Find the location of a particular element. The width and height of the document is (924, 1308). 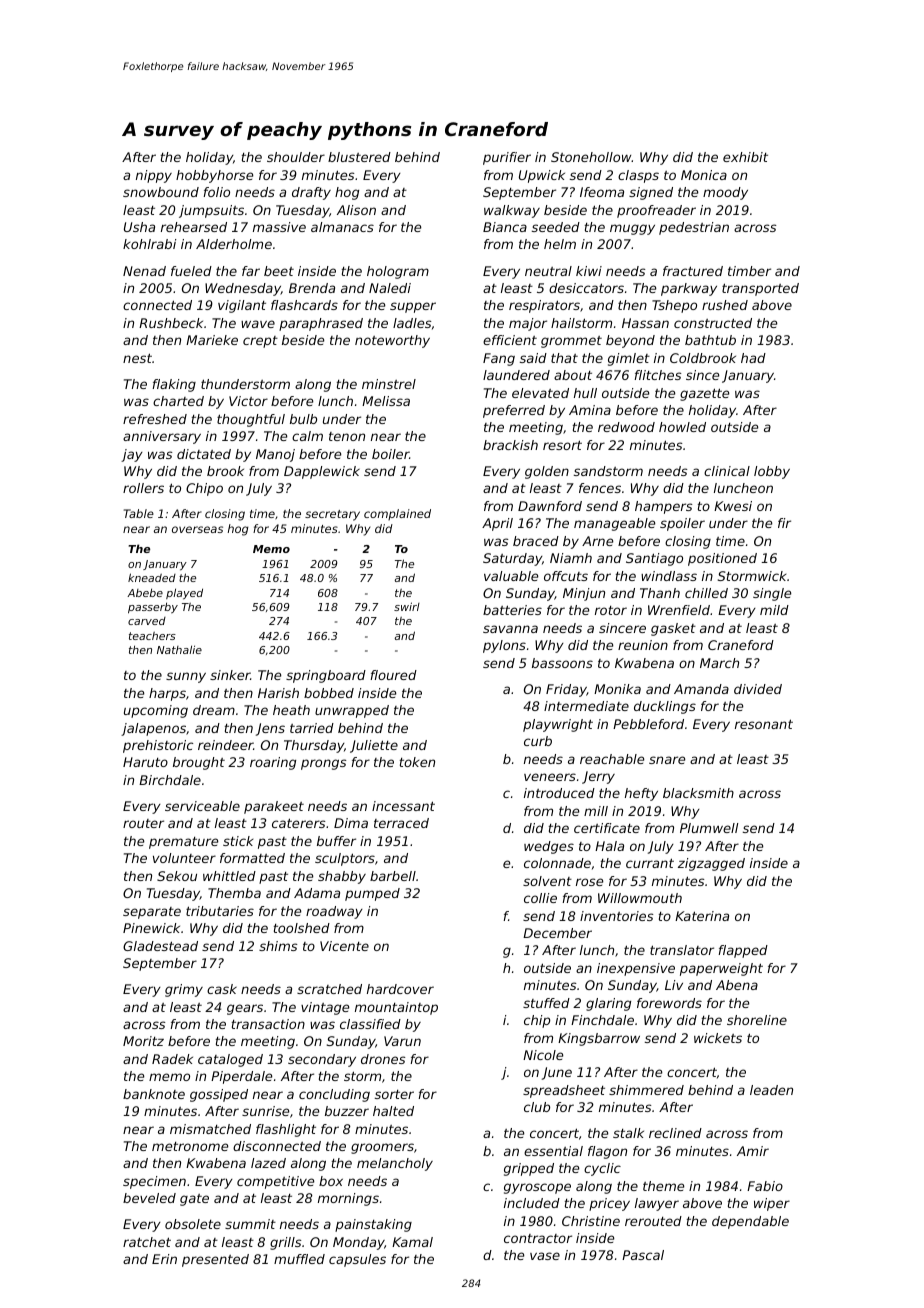

Naledi is located at coordinates (390, 288).
